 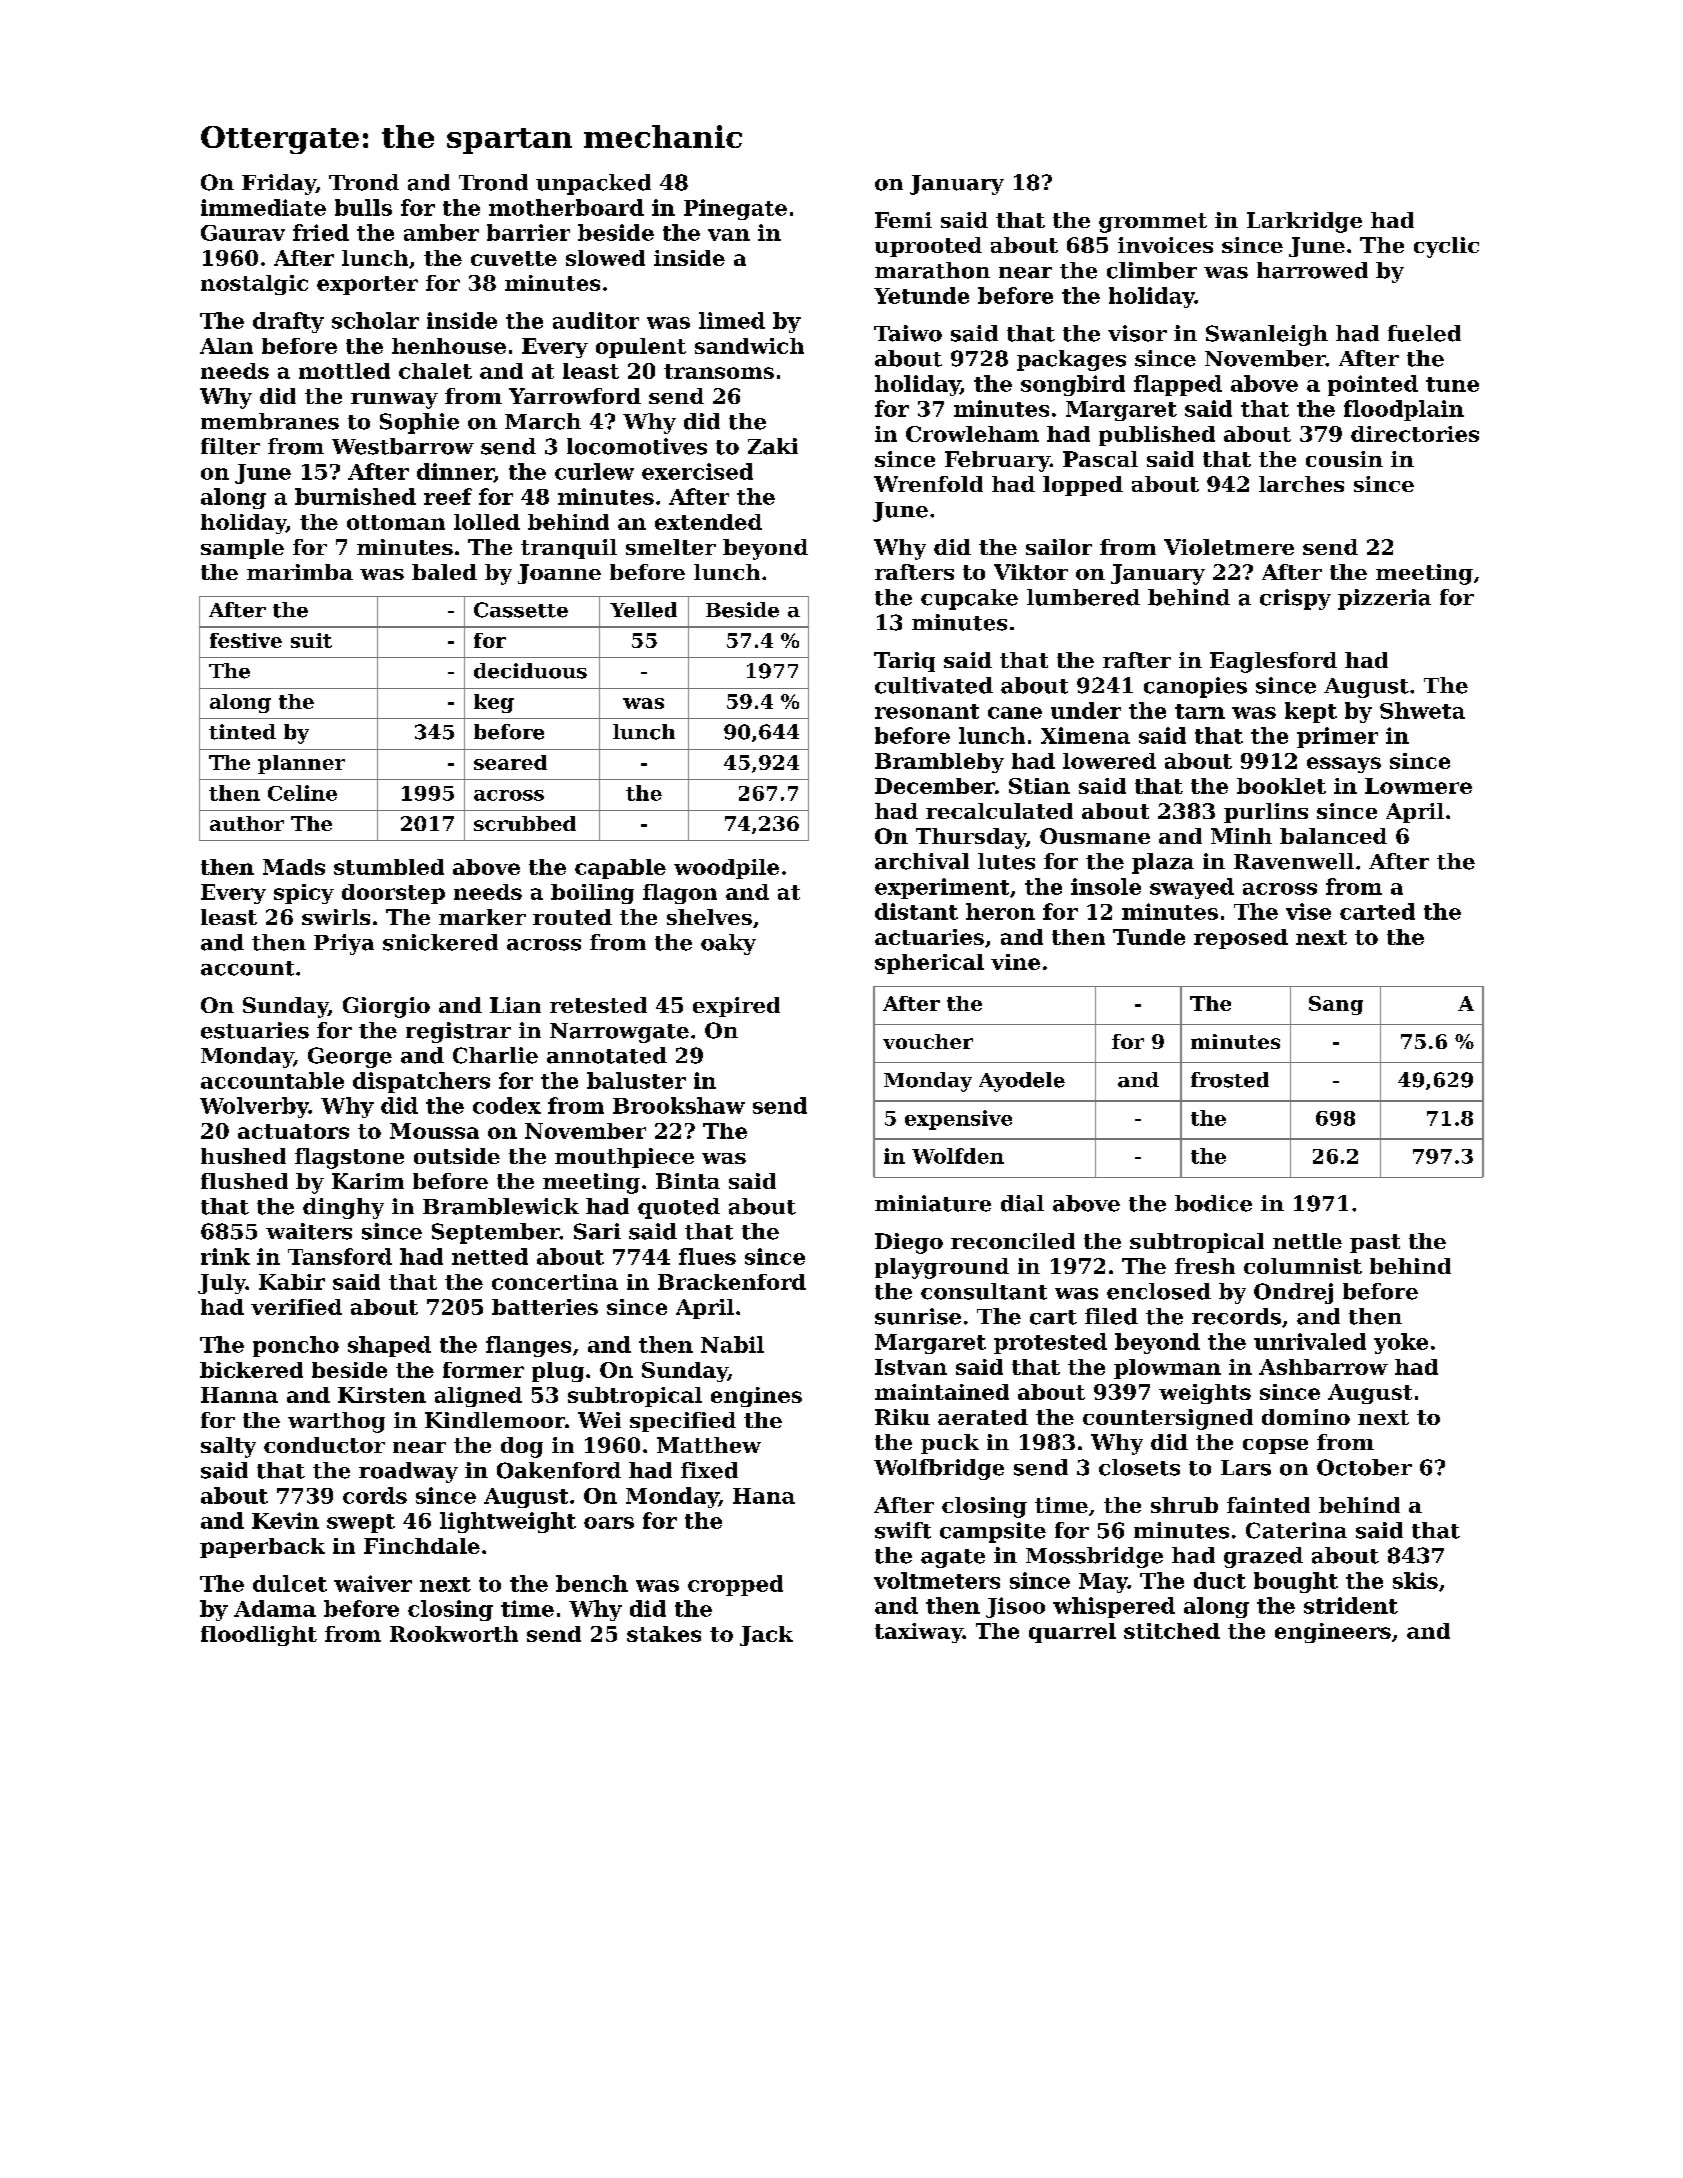 What do you see at coordinates (373, 1583) in the page?
I see `waiver` at bounding box center [373, 1583].
